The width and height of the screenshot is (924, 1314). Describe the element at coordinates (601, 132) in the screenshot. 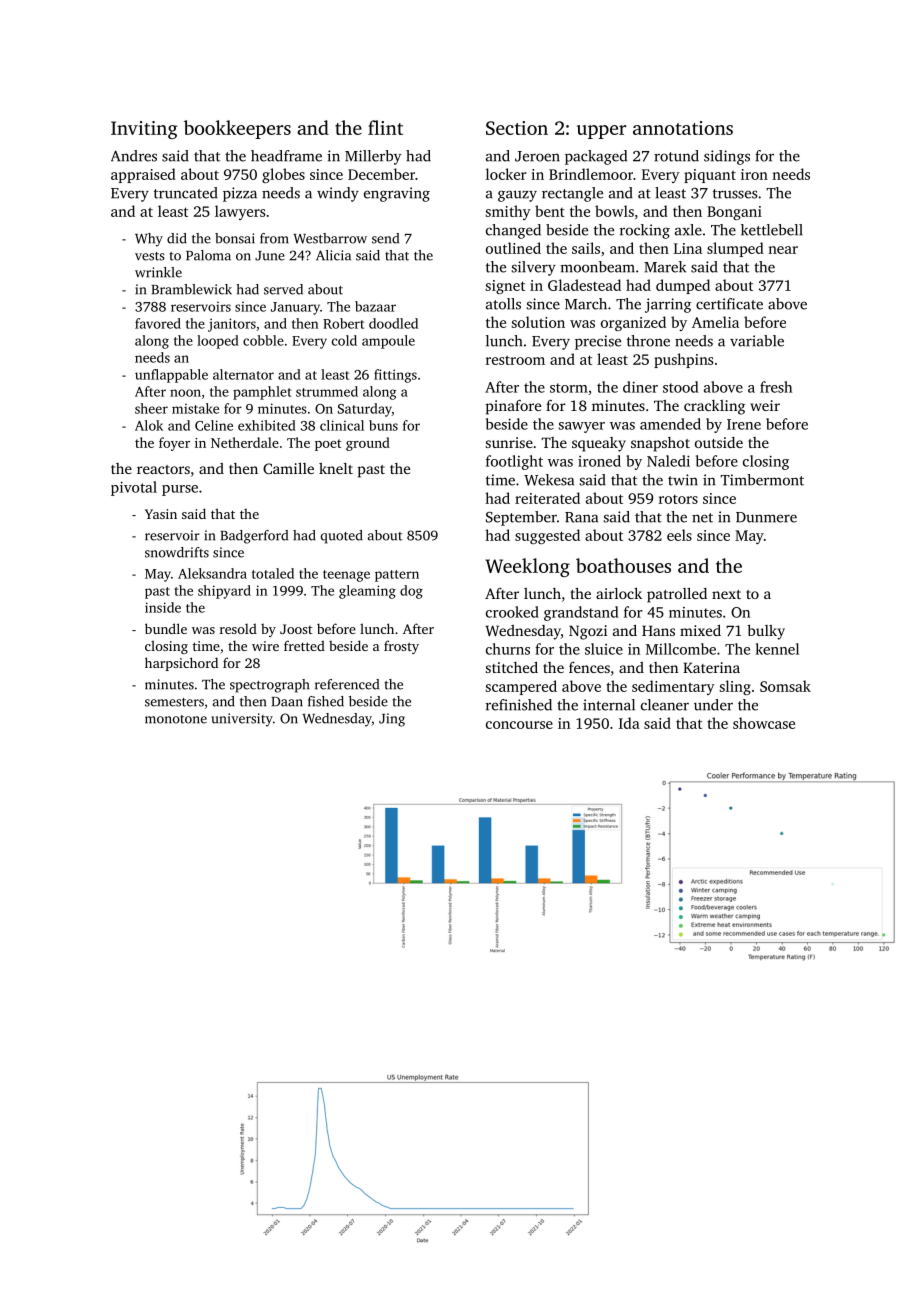

I see `upper` at that location.
